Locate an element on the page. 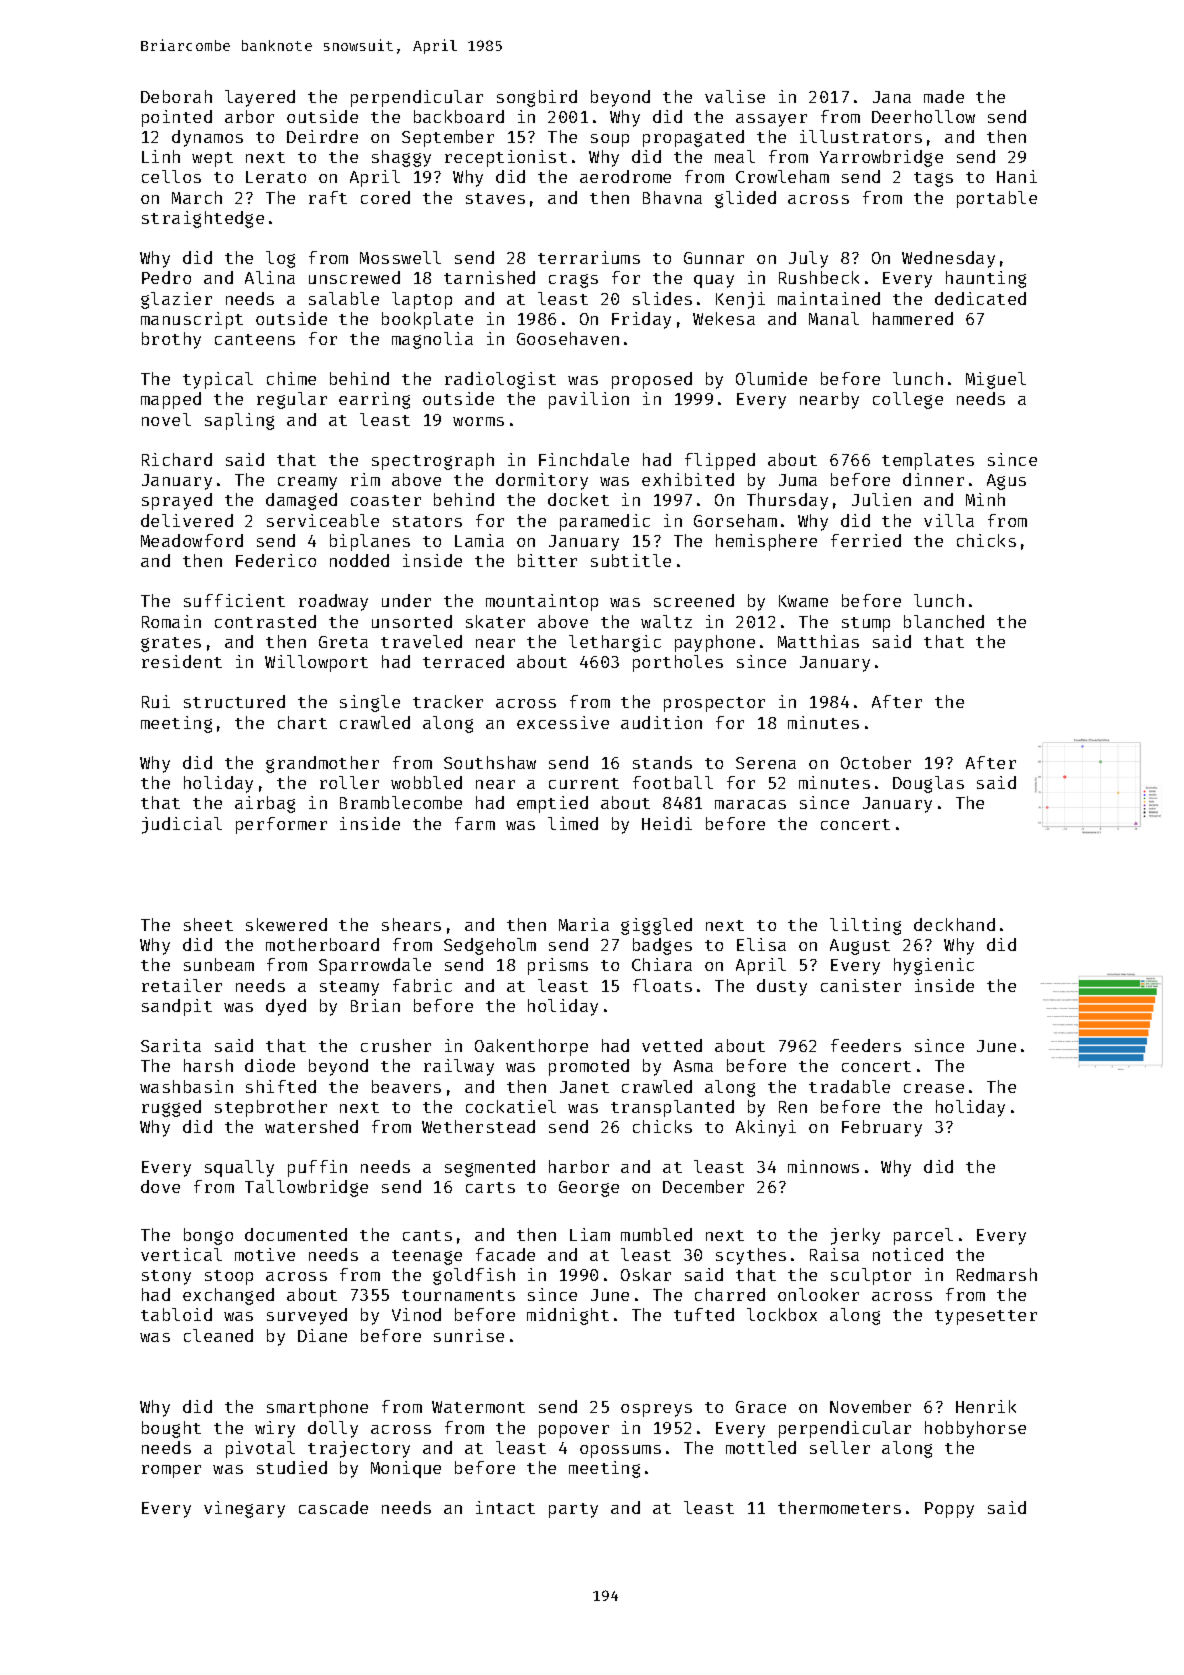 This page has width=1184, height=1675. transplanted is located at coordinates (672, 1108).
